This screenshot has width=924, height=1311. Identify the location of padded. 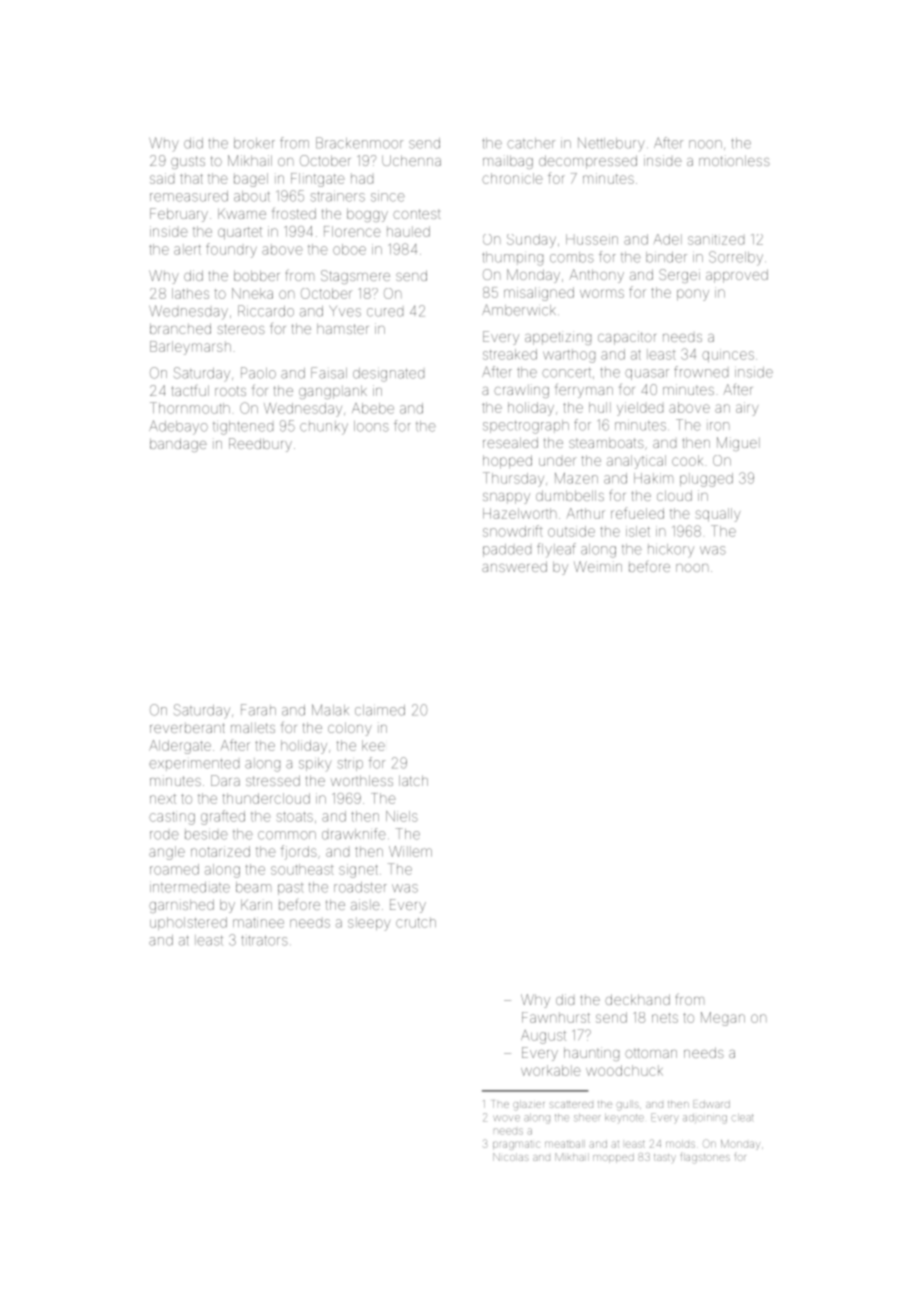
(507, 550).
